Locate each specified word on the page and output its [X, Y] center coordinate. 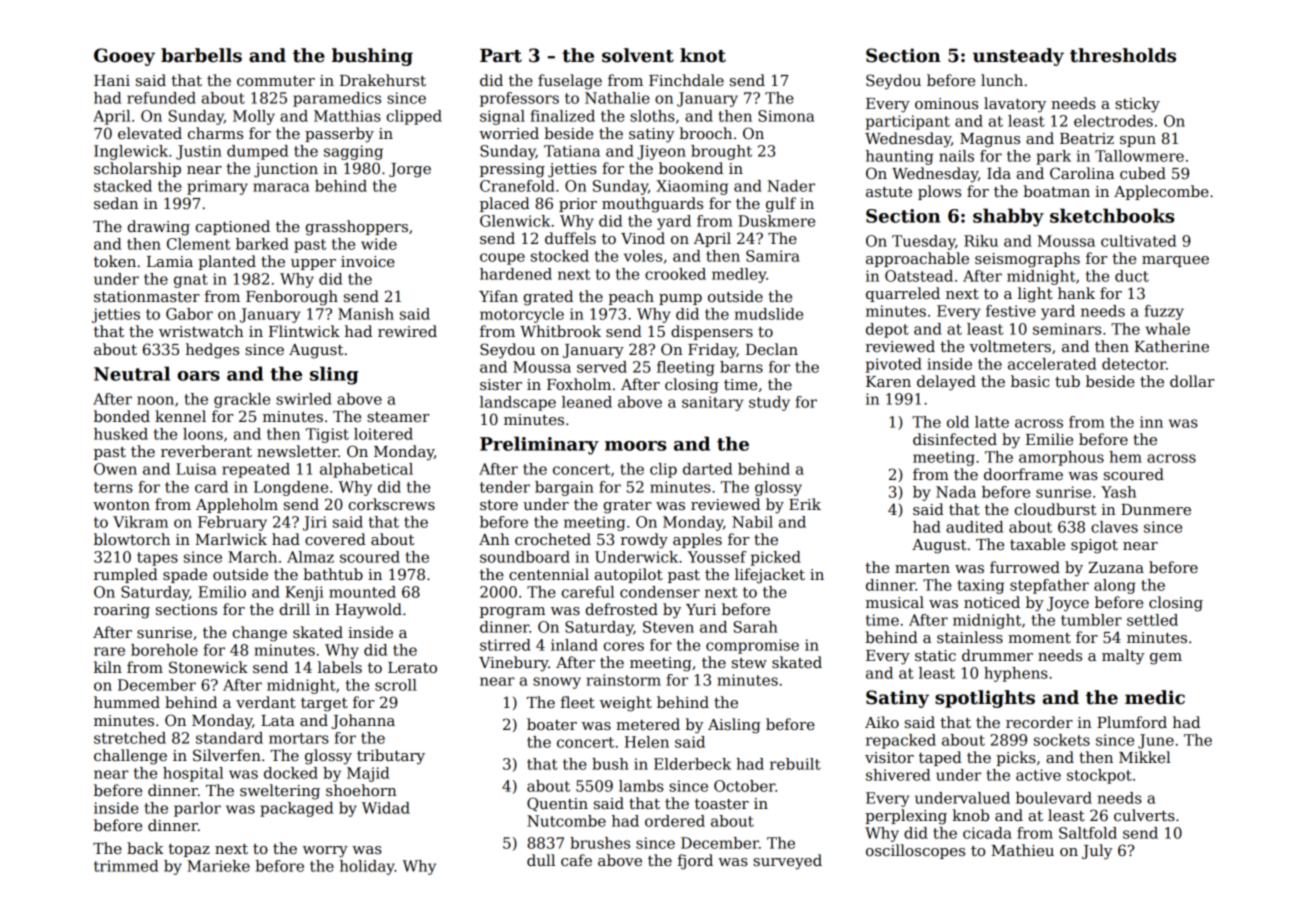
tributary [391, 757]
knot [703, 55]
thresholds [1123, 55]
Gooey [124, 57]
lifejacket [770, 576]
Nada [956, 492]
